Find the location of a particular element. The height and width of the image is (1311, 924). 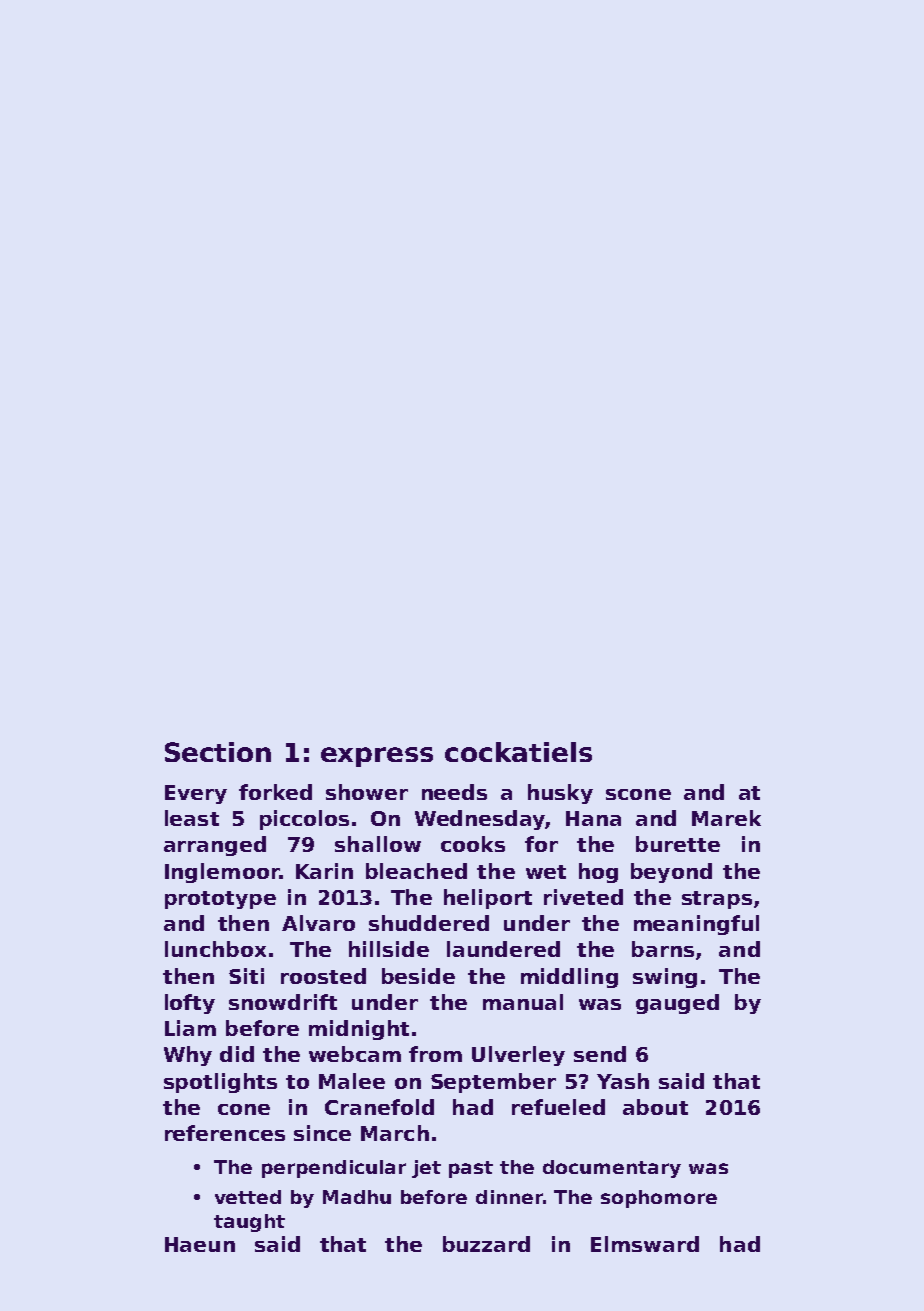

beside is located at coordinates (418, 976).
